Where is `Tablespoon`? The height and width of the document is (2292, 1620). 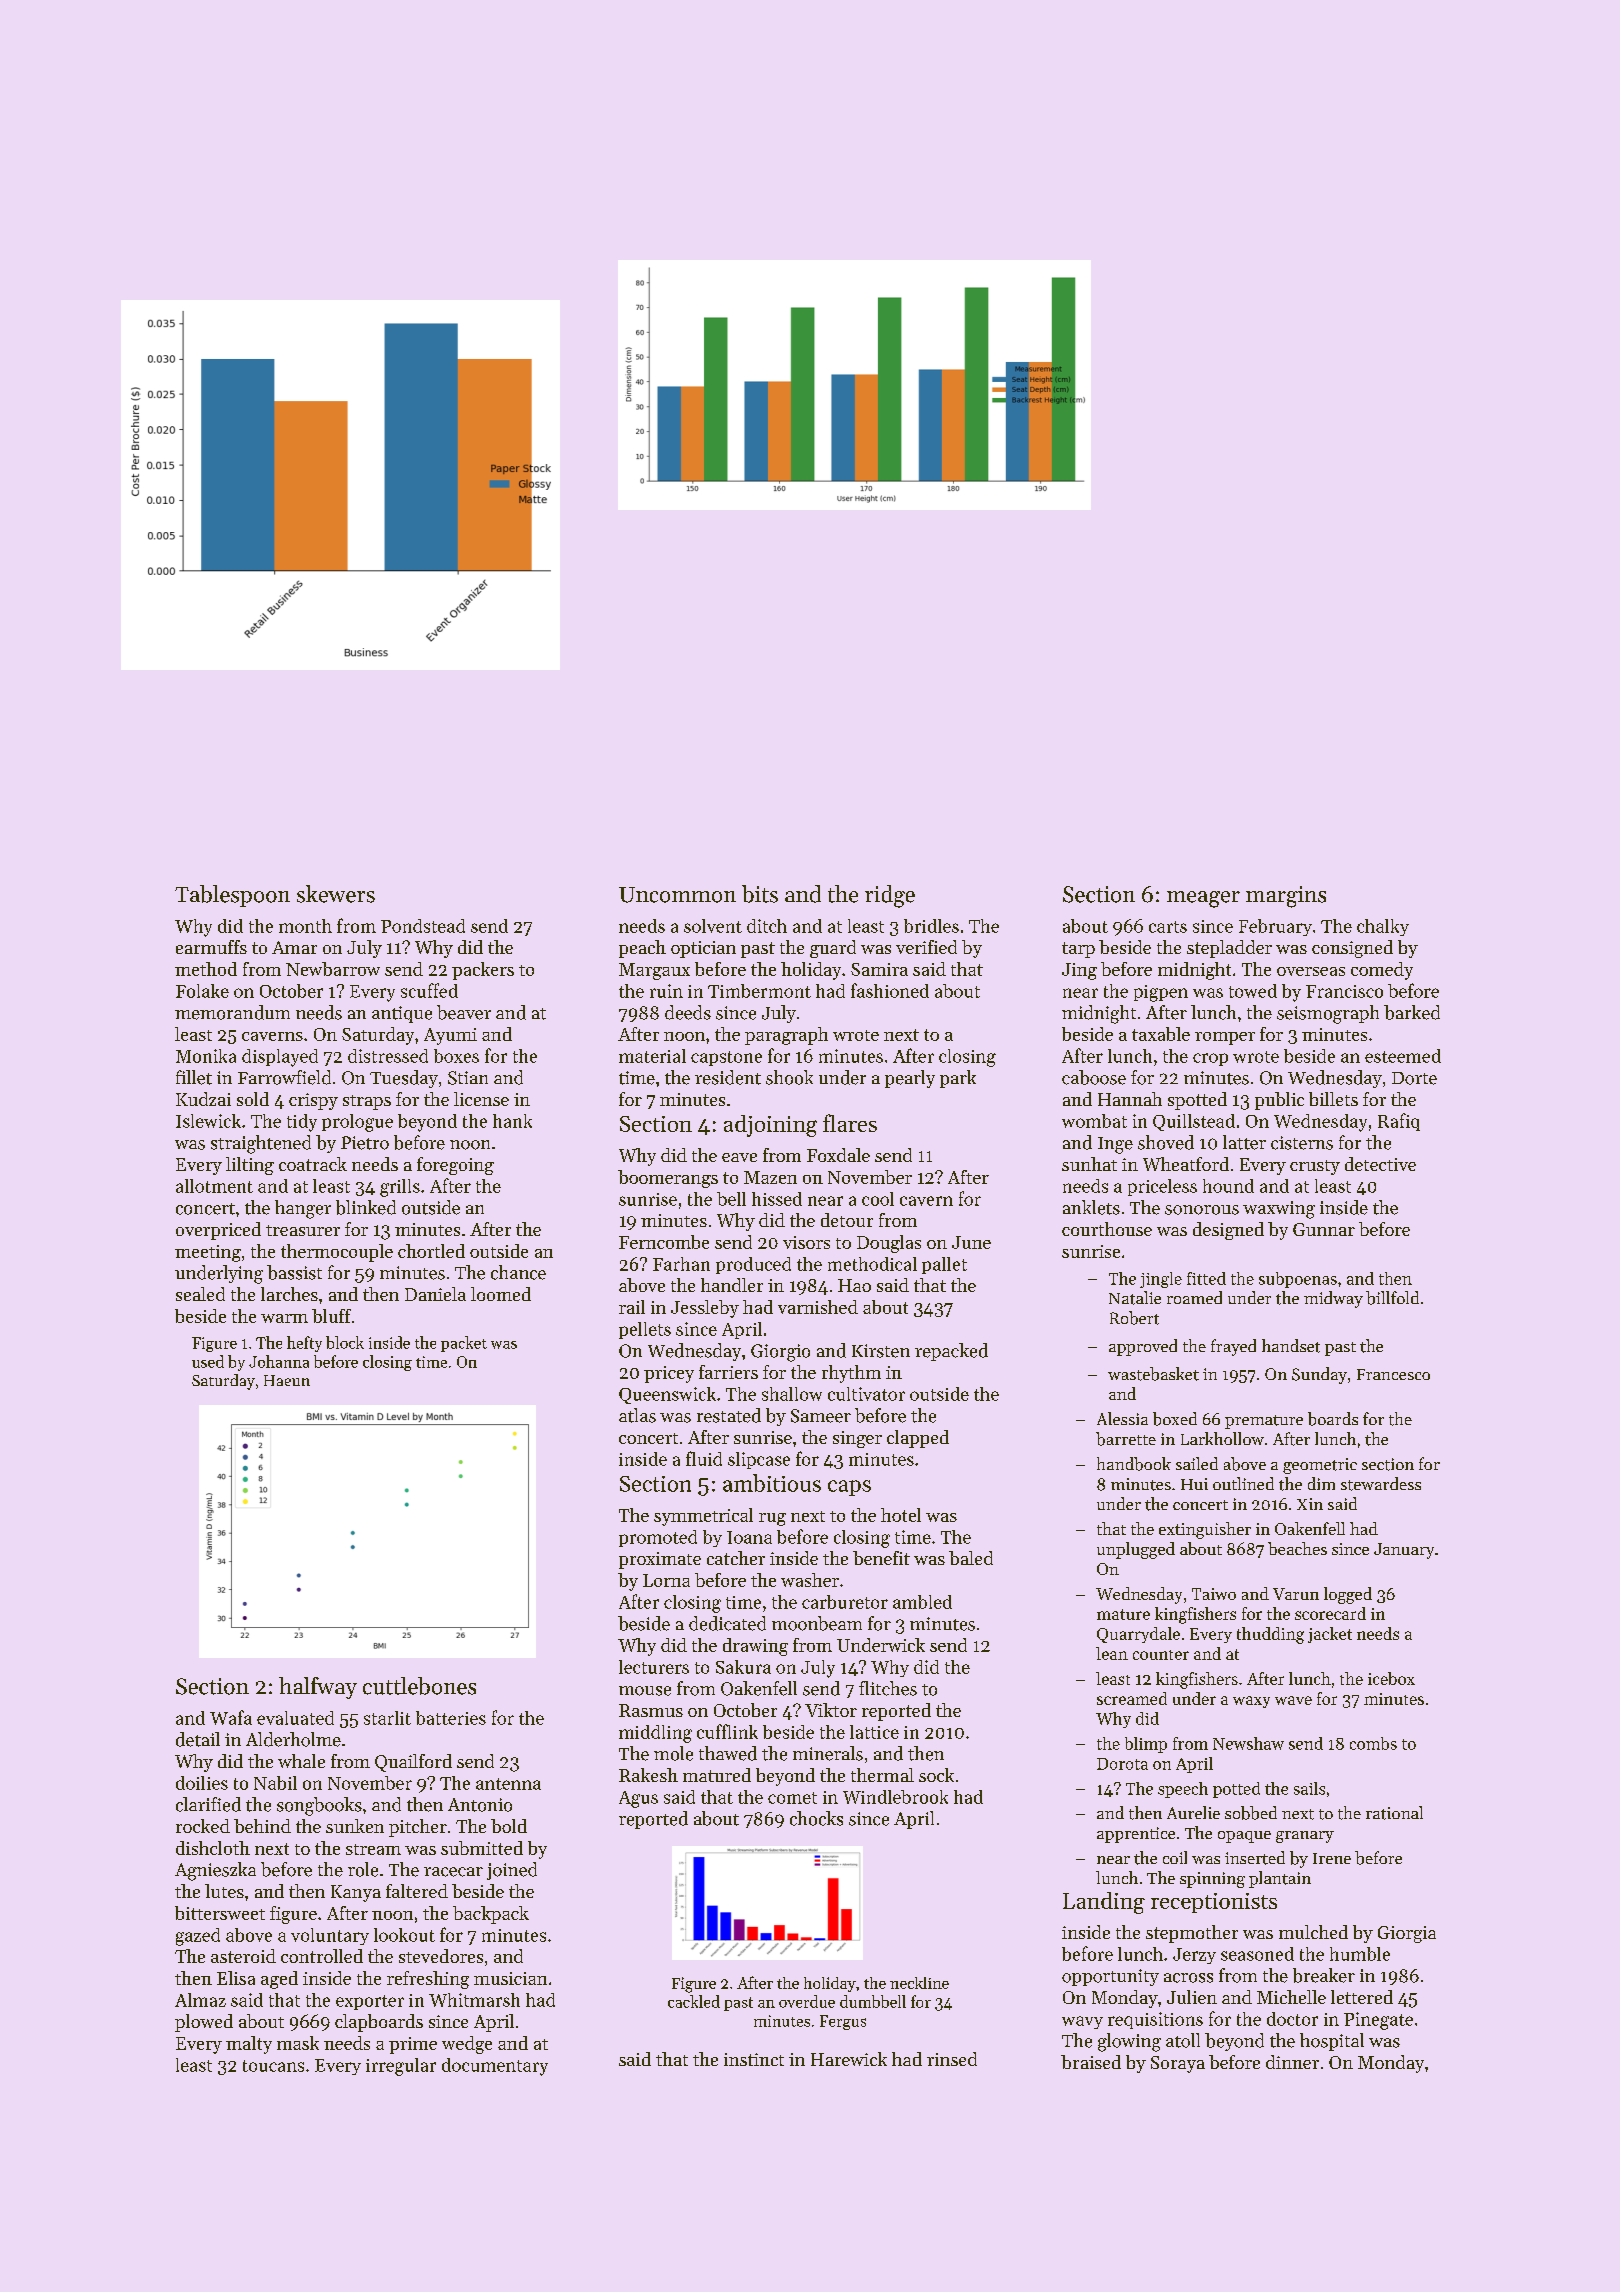 Tablespoon is located at coordinates (232, 896).
